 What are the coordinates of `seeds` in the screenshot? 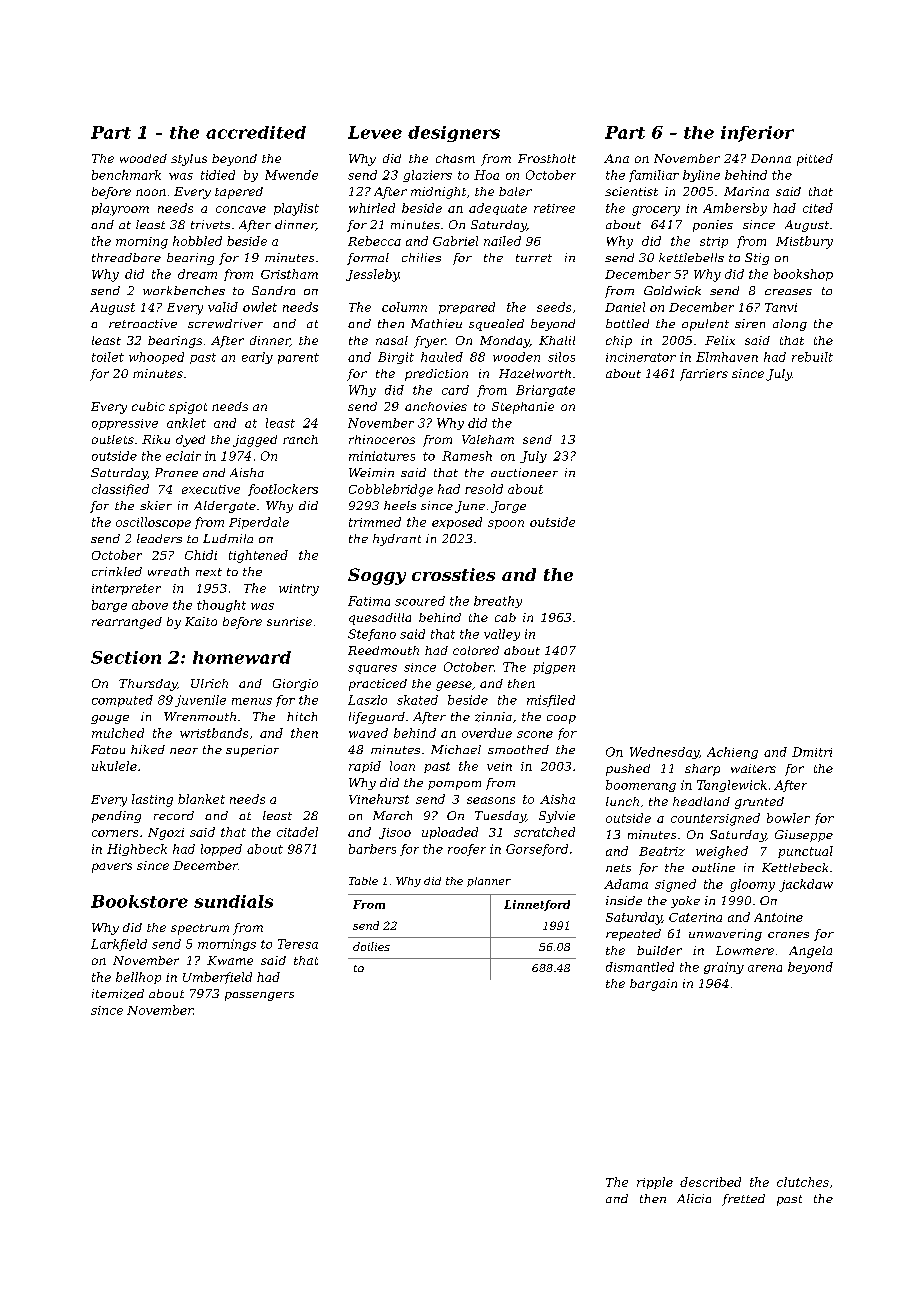 It's located at (554, 307).
